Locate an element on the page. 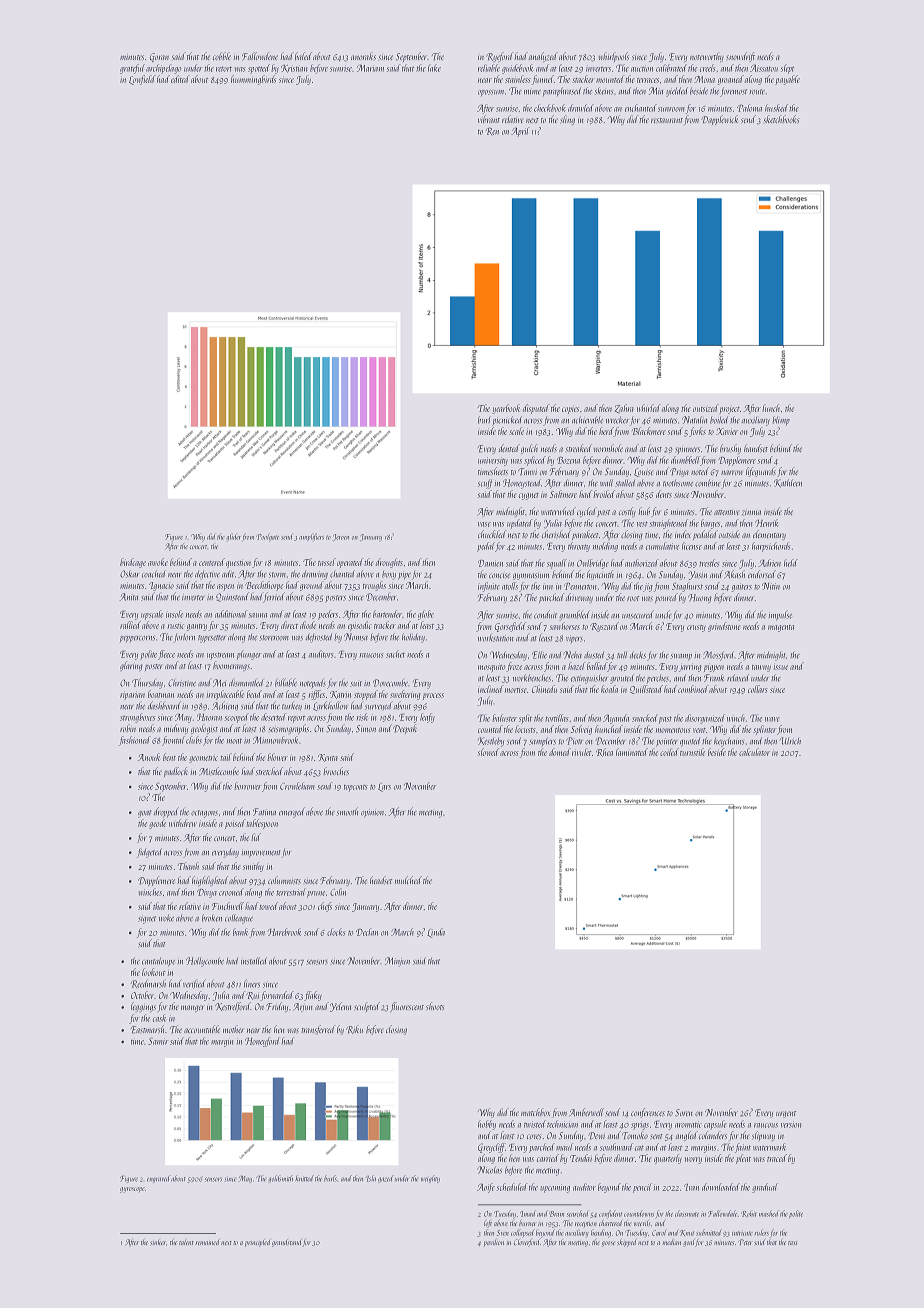  Ryeford is located at coordinates (500, 57).
